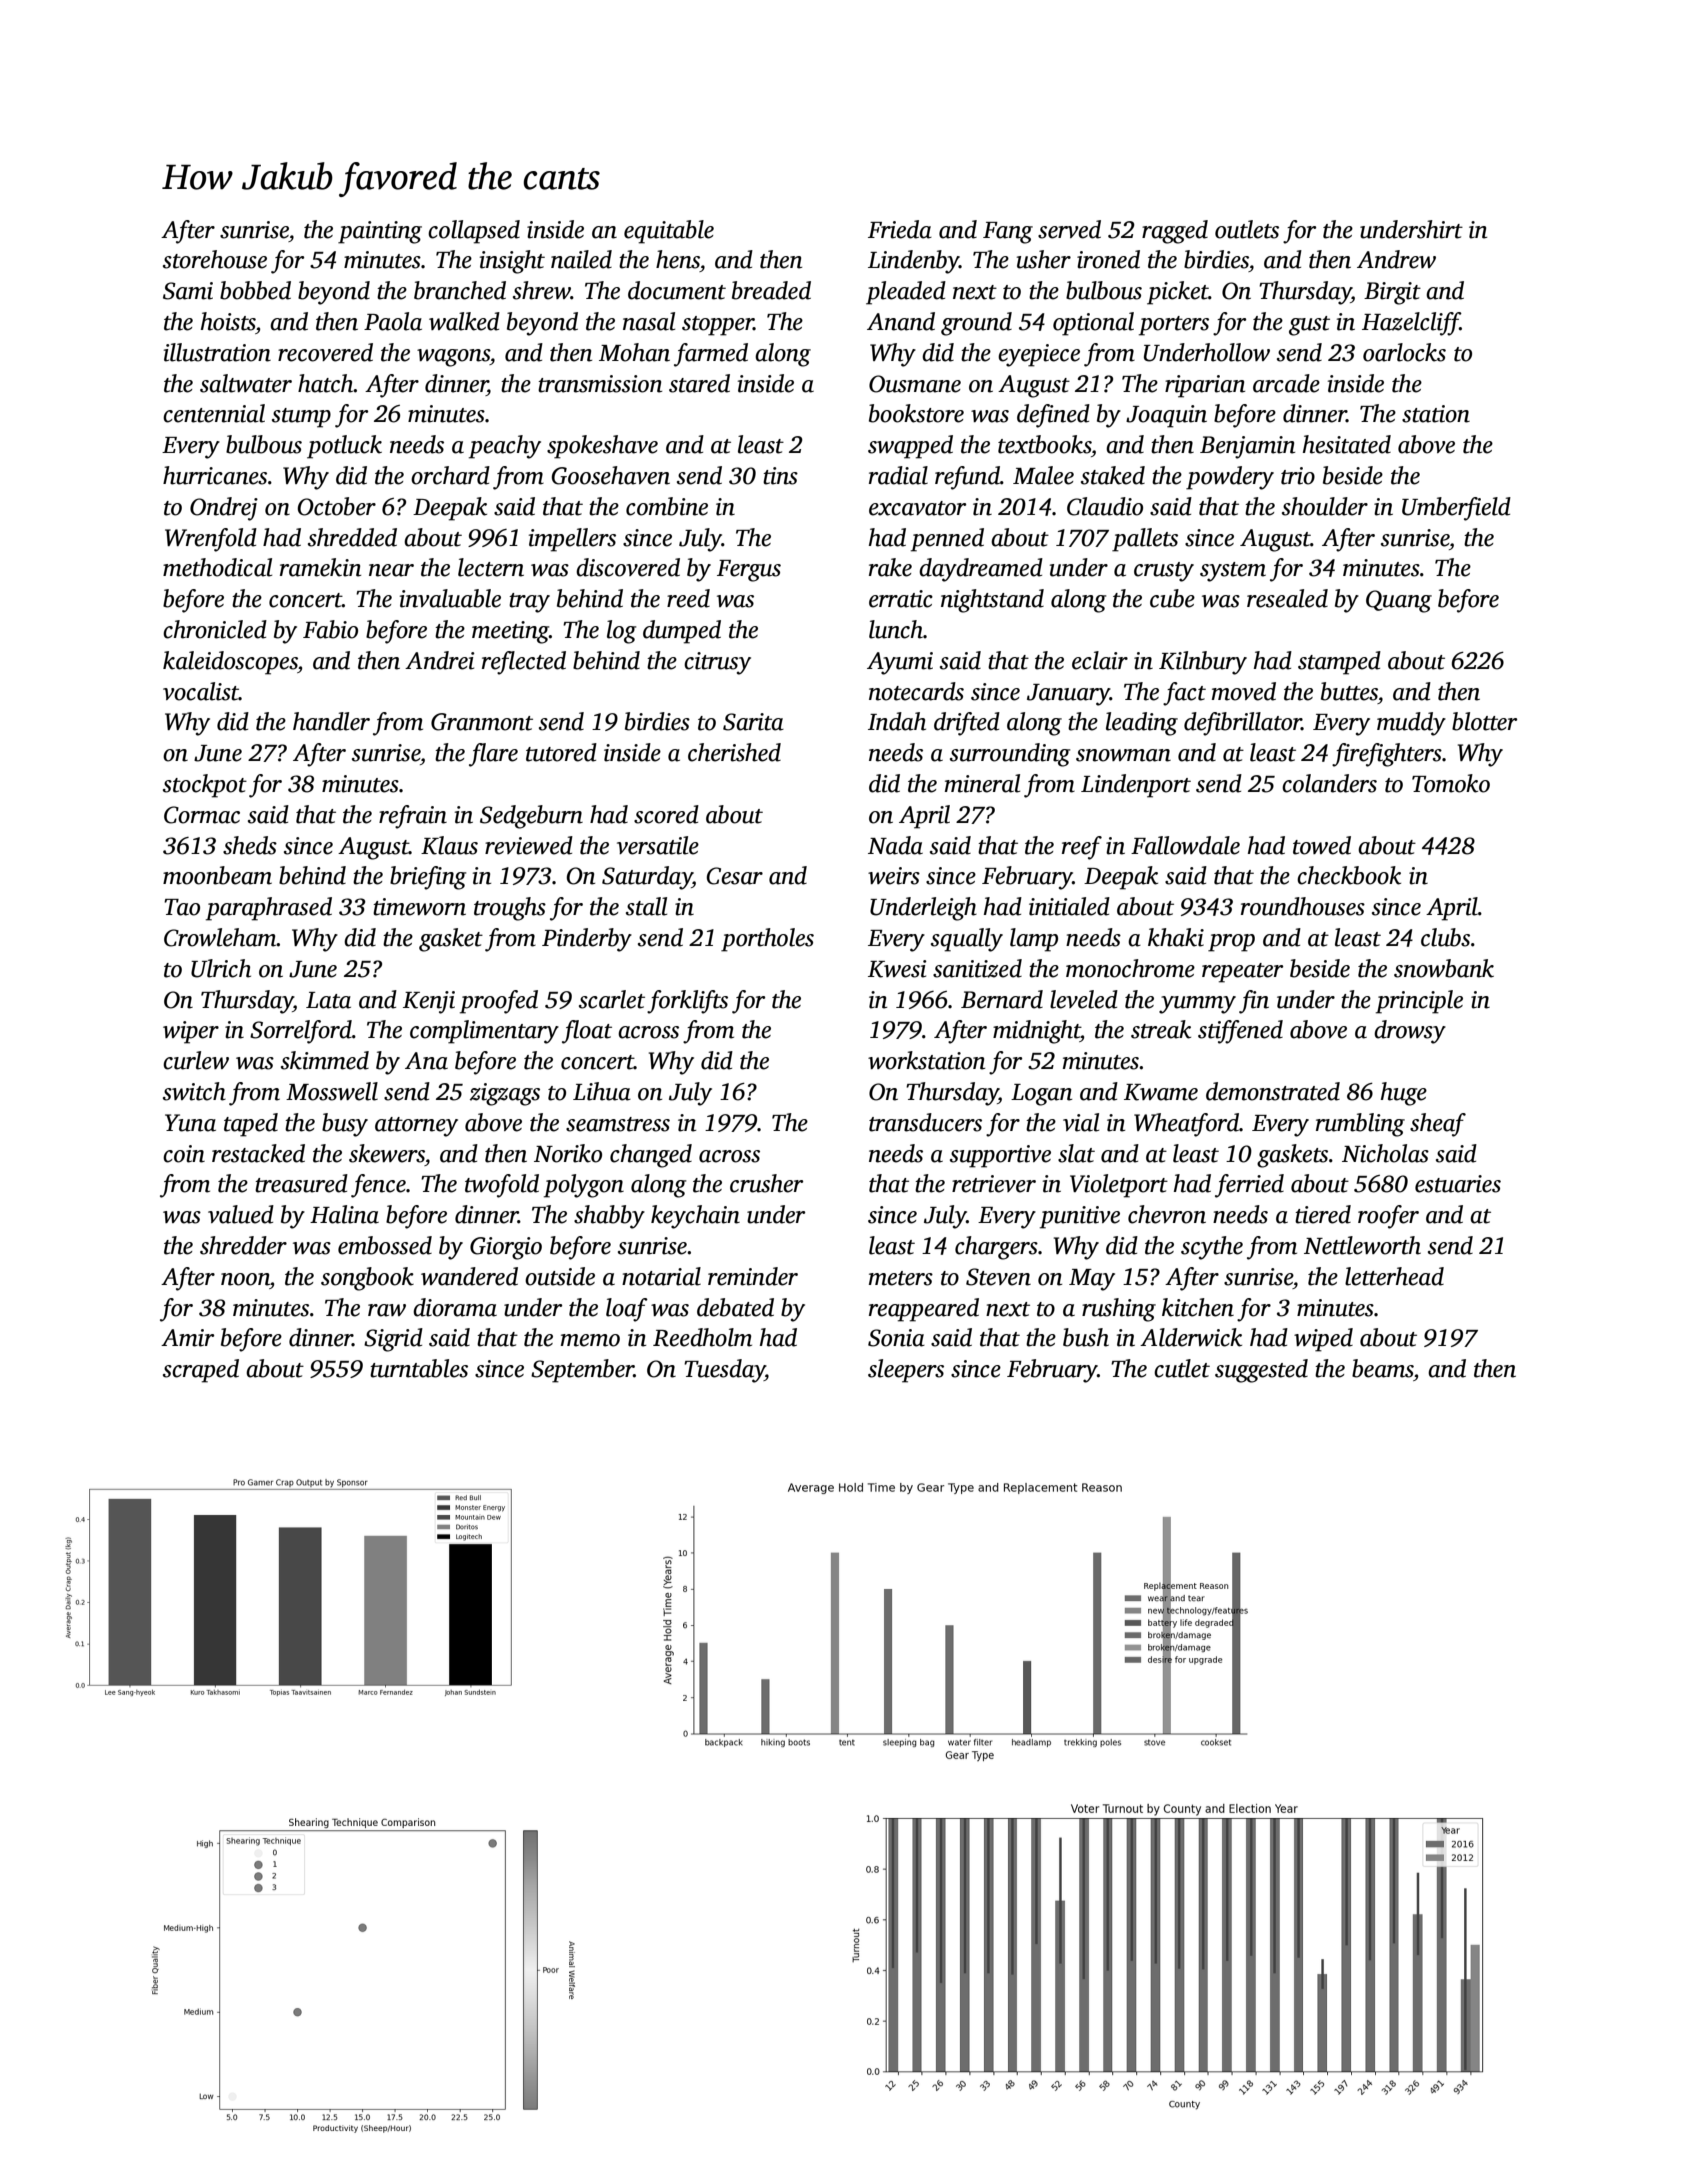  What do you see at coordinates (393, 1340) in the screenshot?
I see `Sigrid` at bounding box center [393, 1340].
